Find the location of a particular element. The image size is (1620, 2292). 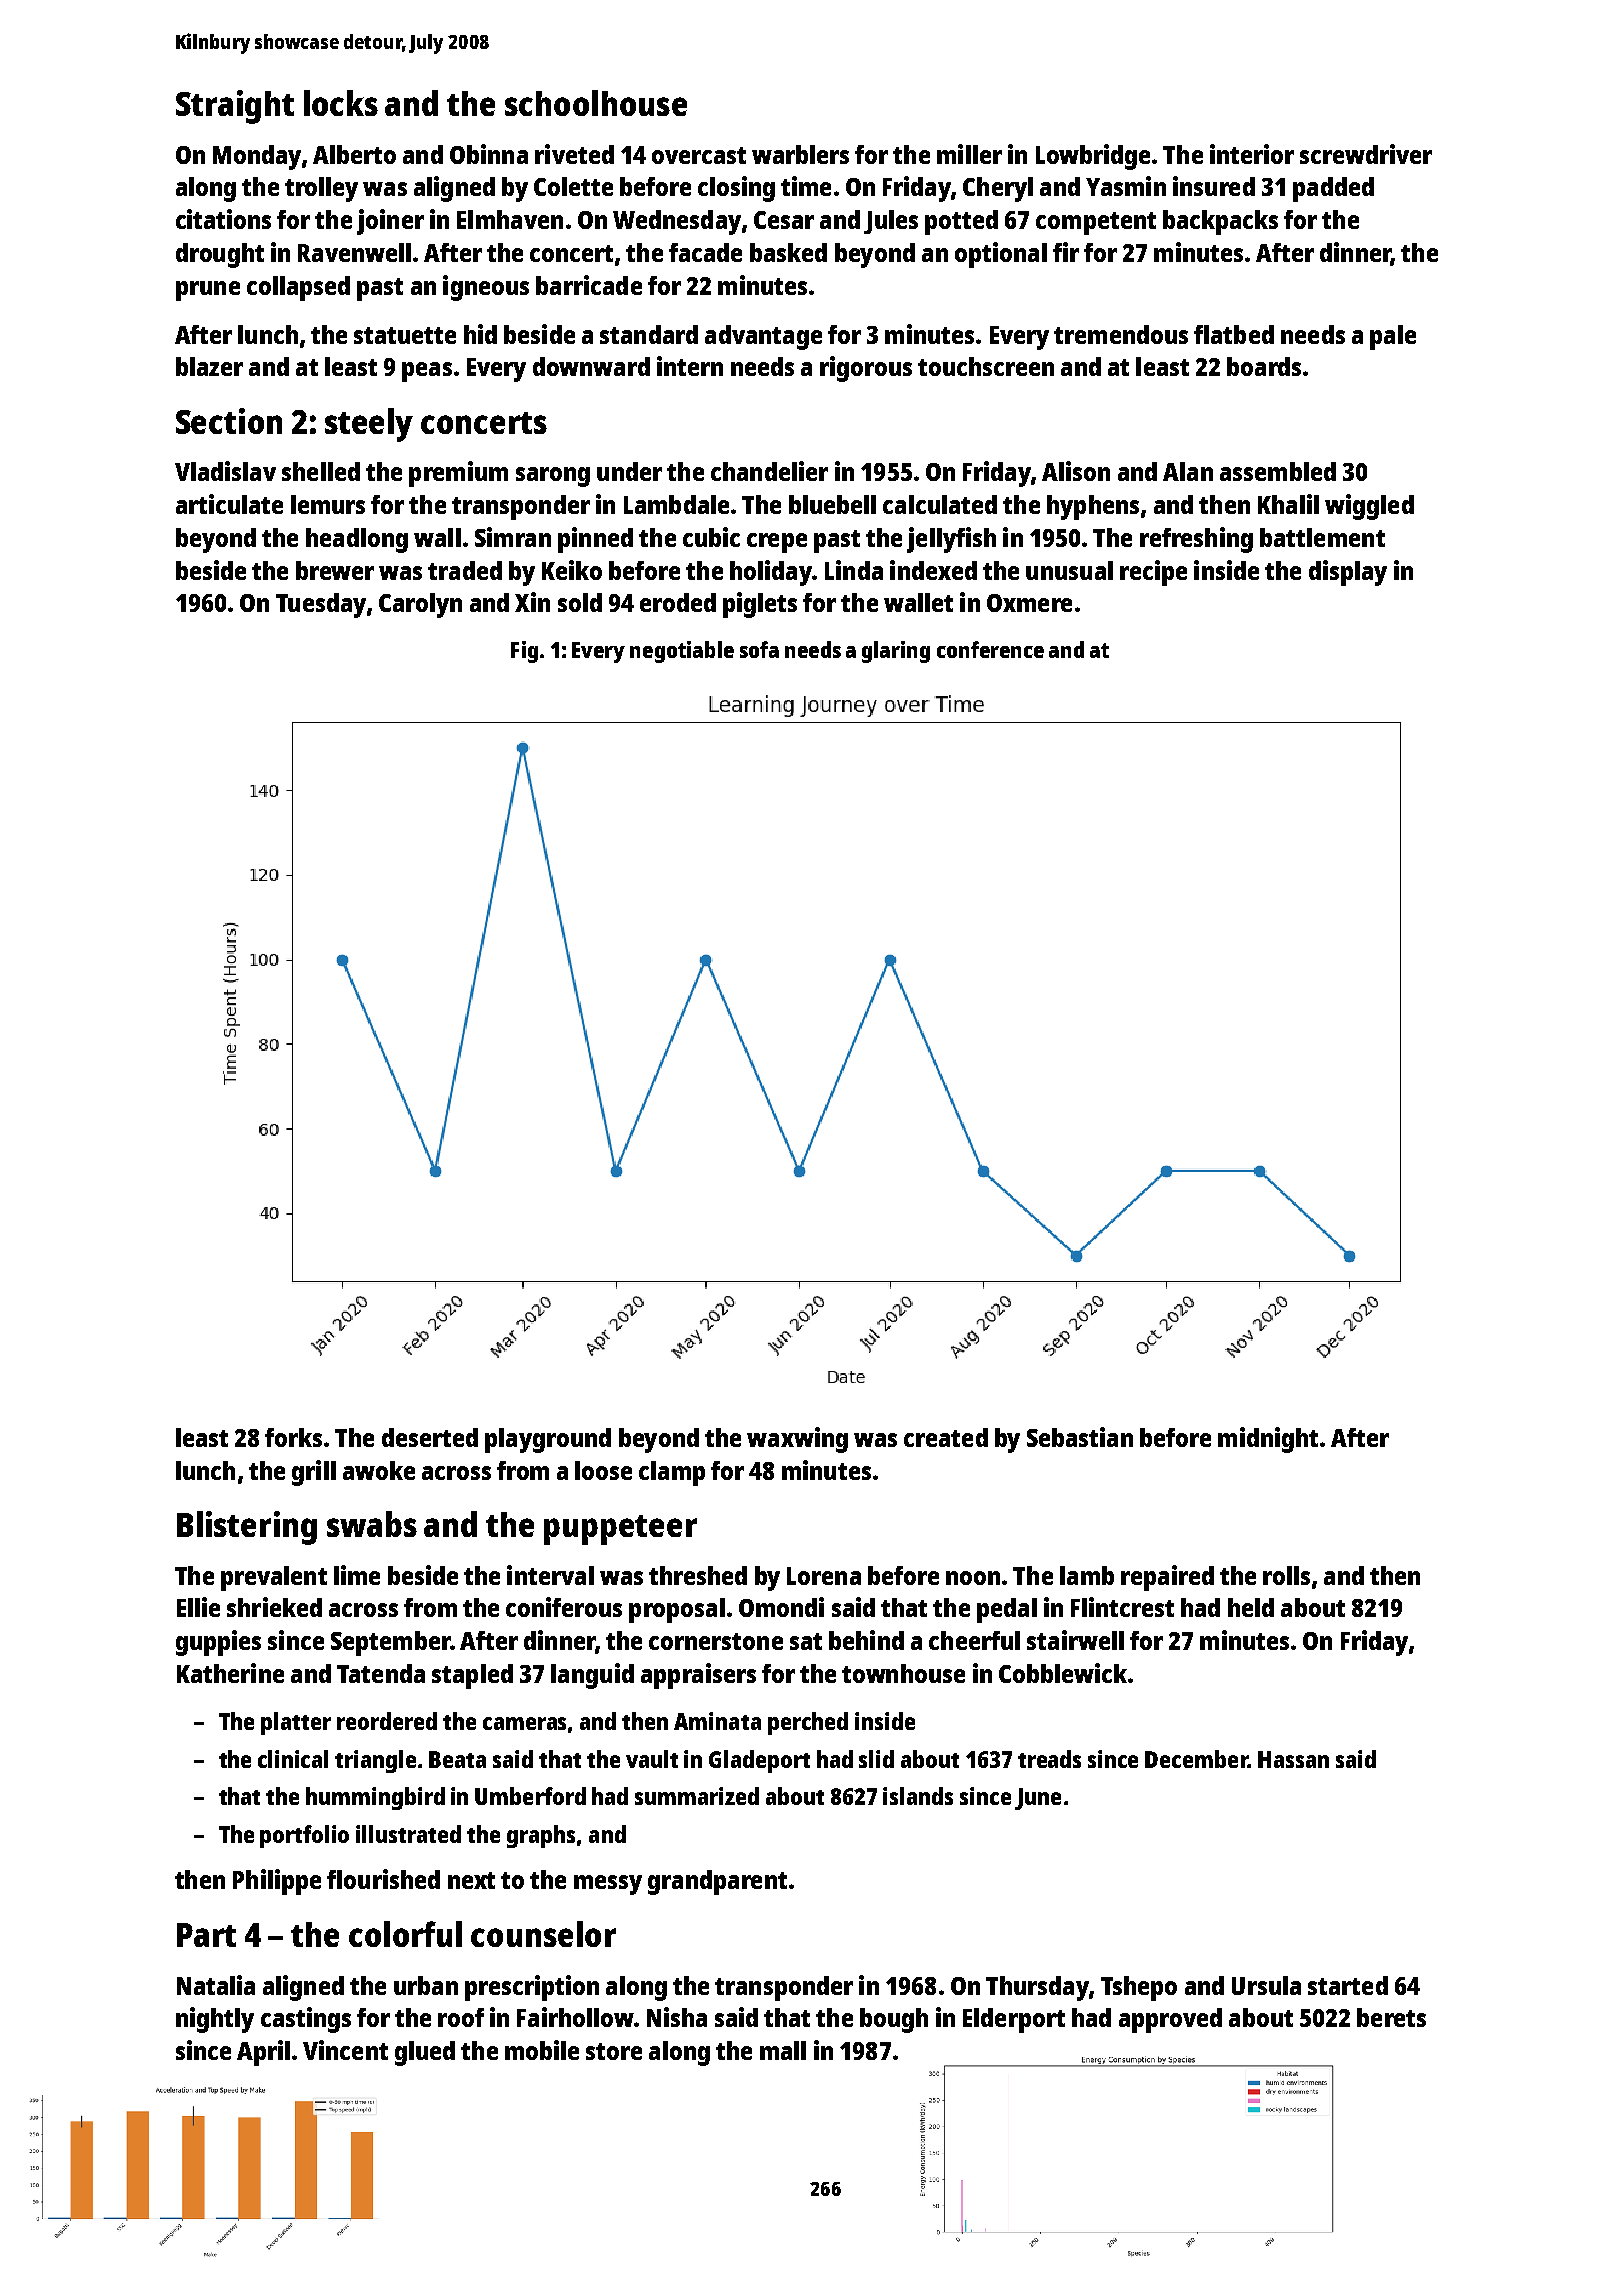

glued is located at coordinates (425, 2053).
